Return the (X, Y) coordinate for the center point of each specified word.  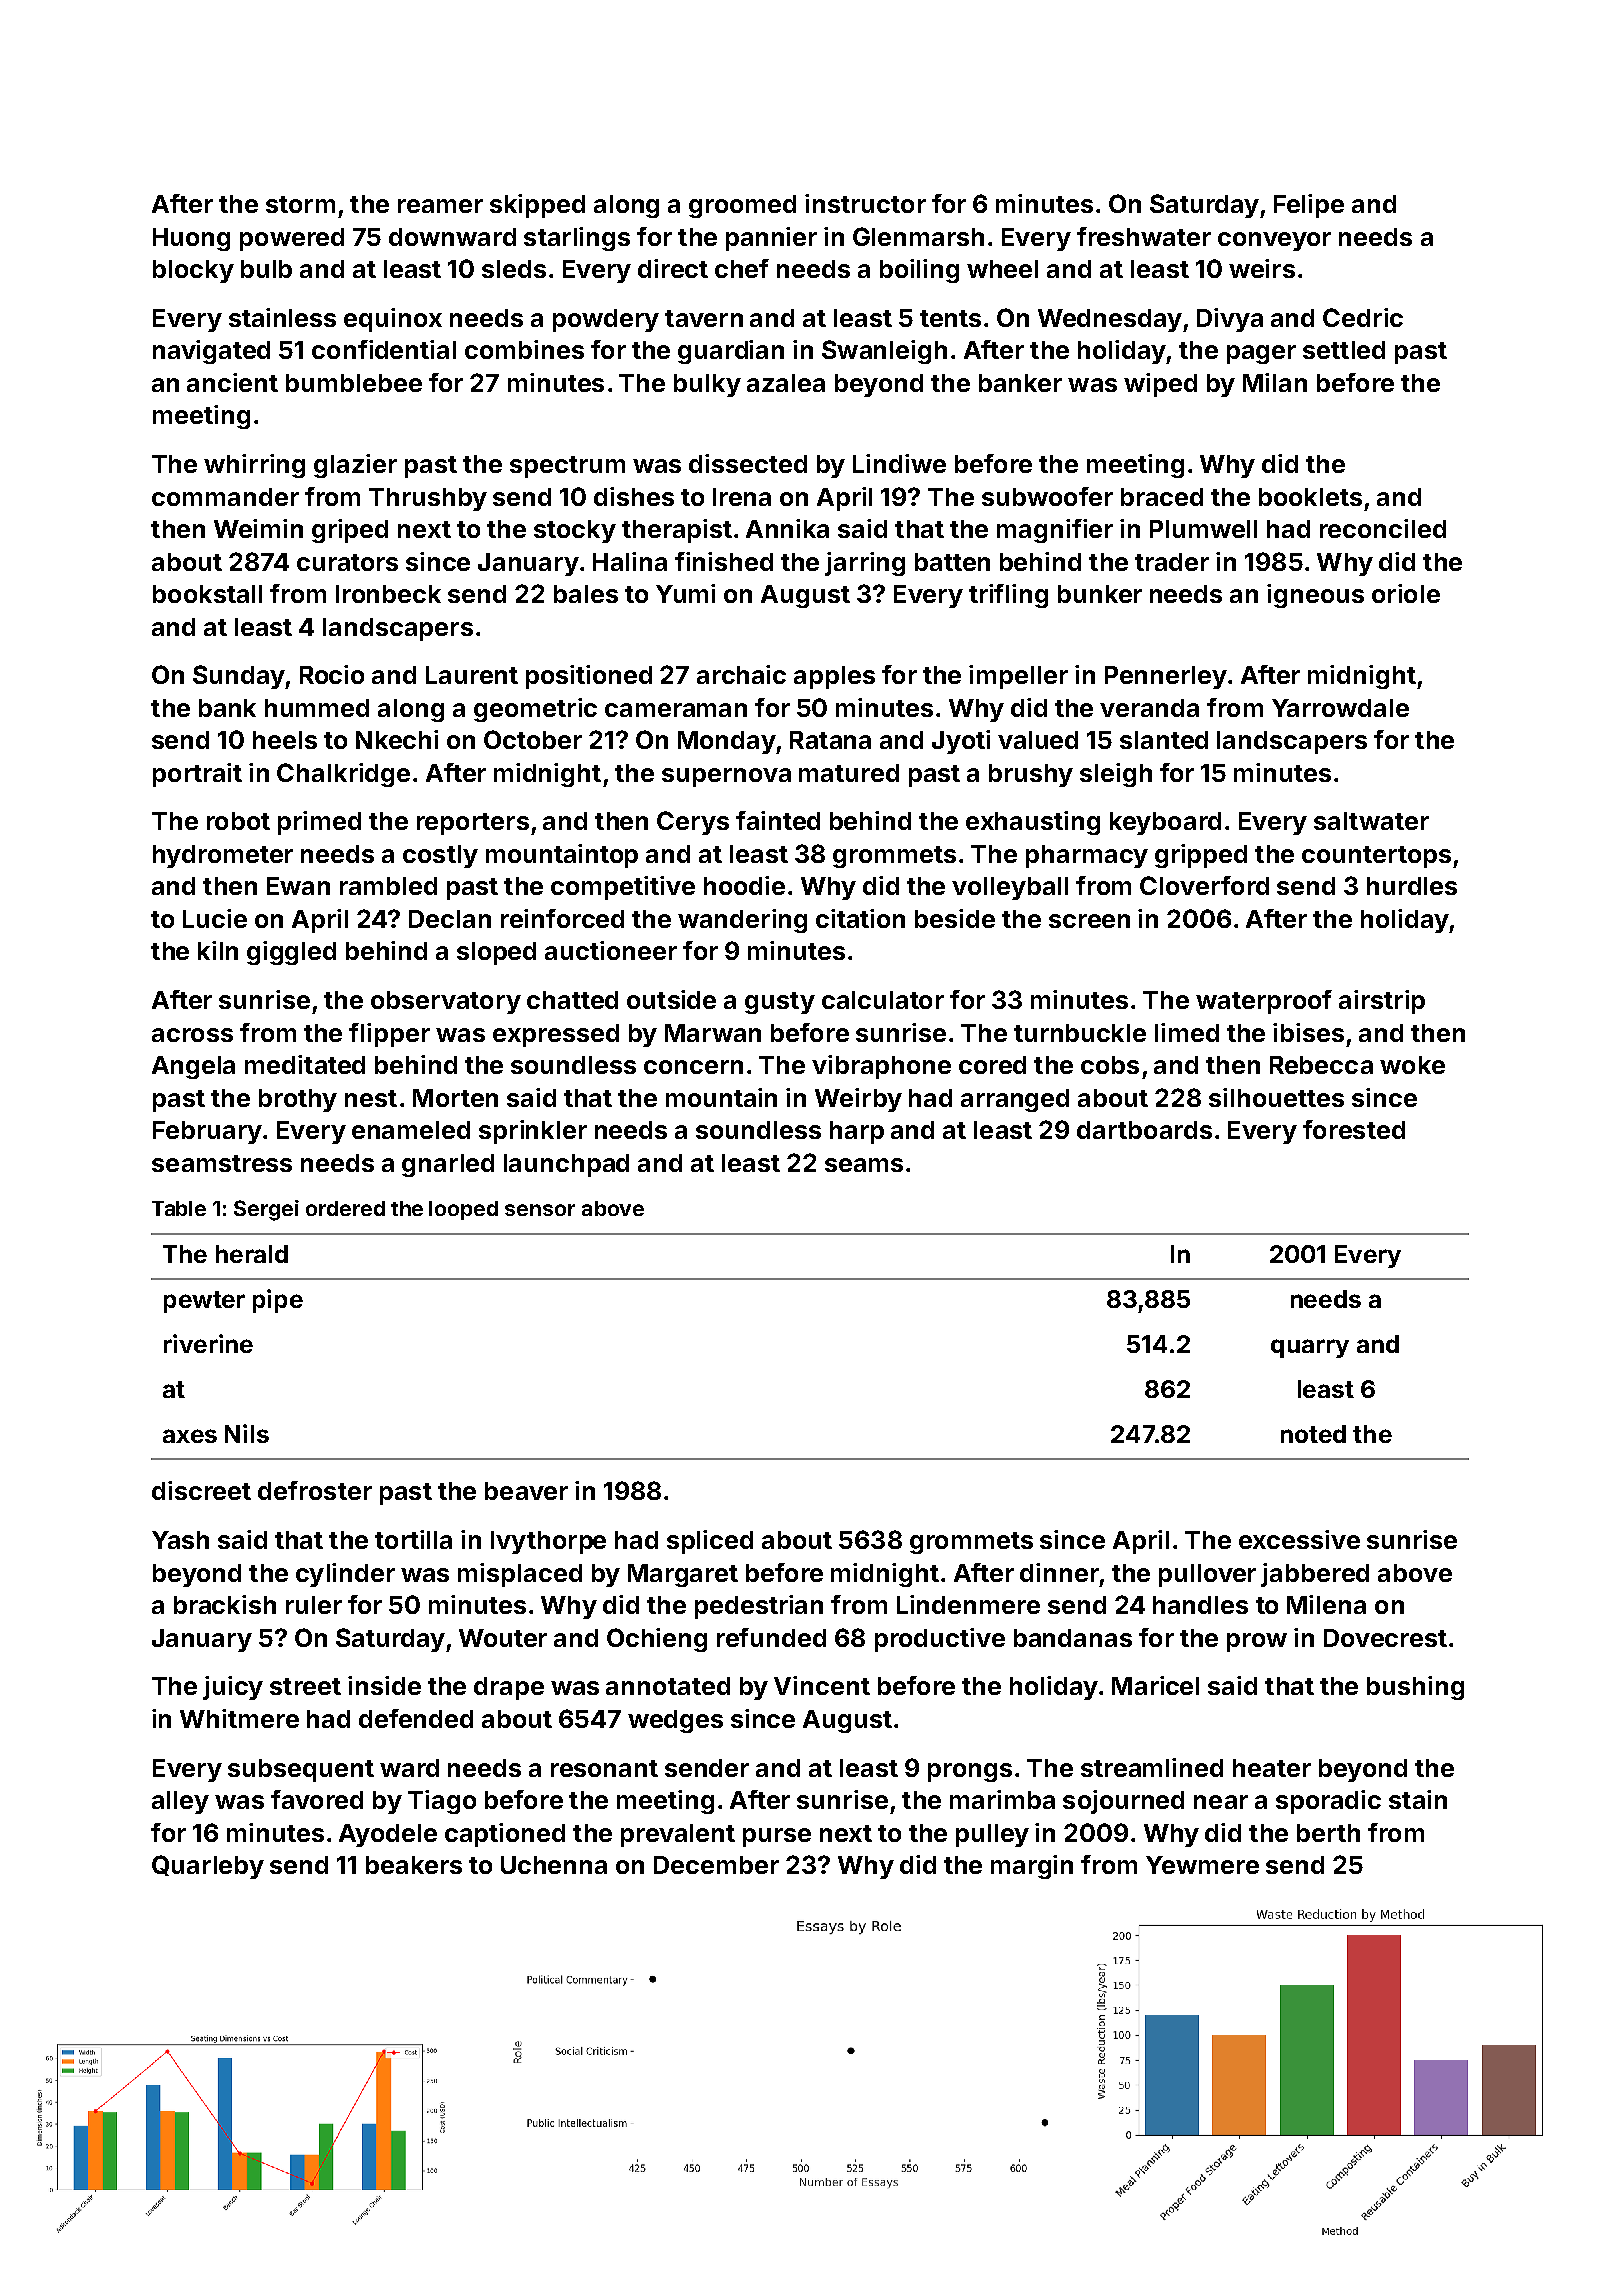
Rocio (332, 674)
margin (1032, 1867)
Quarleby (208, 1867)
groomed (742, 206)
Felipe (1309, 206)
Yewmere (1202, 1865)
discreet (201, 1490)
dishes (634, 496)
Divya (1230, 320)
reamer (440, 206)
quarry (1310, 1348)
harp (857, 1132)
